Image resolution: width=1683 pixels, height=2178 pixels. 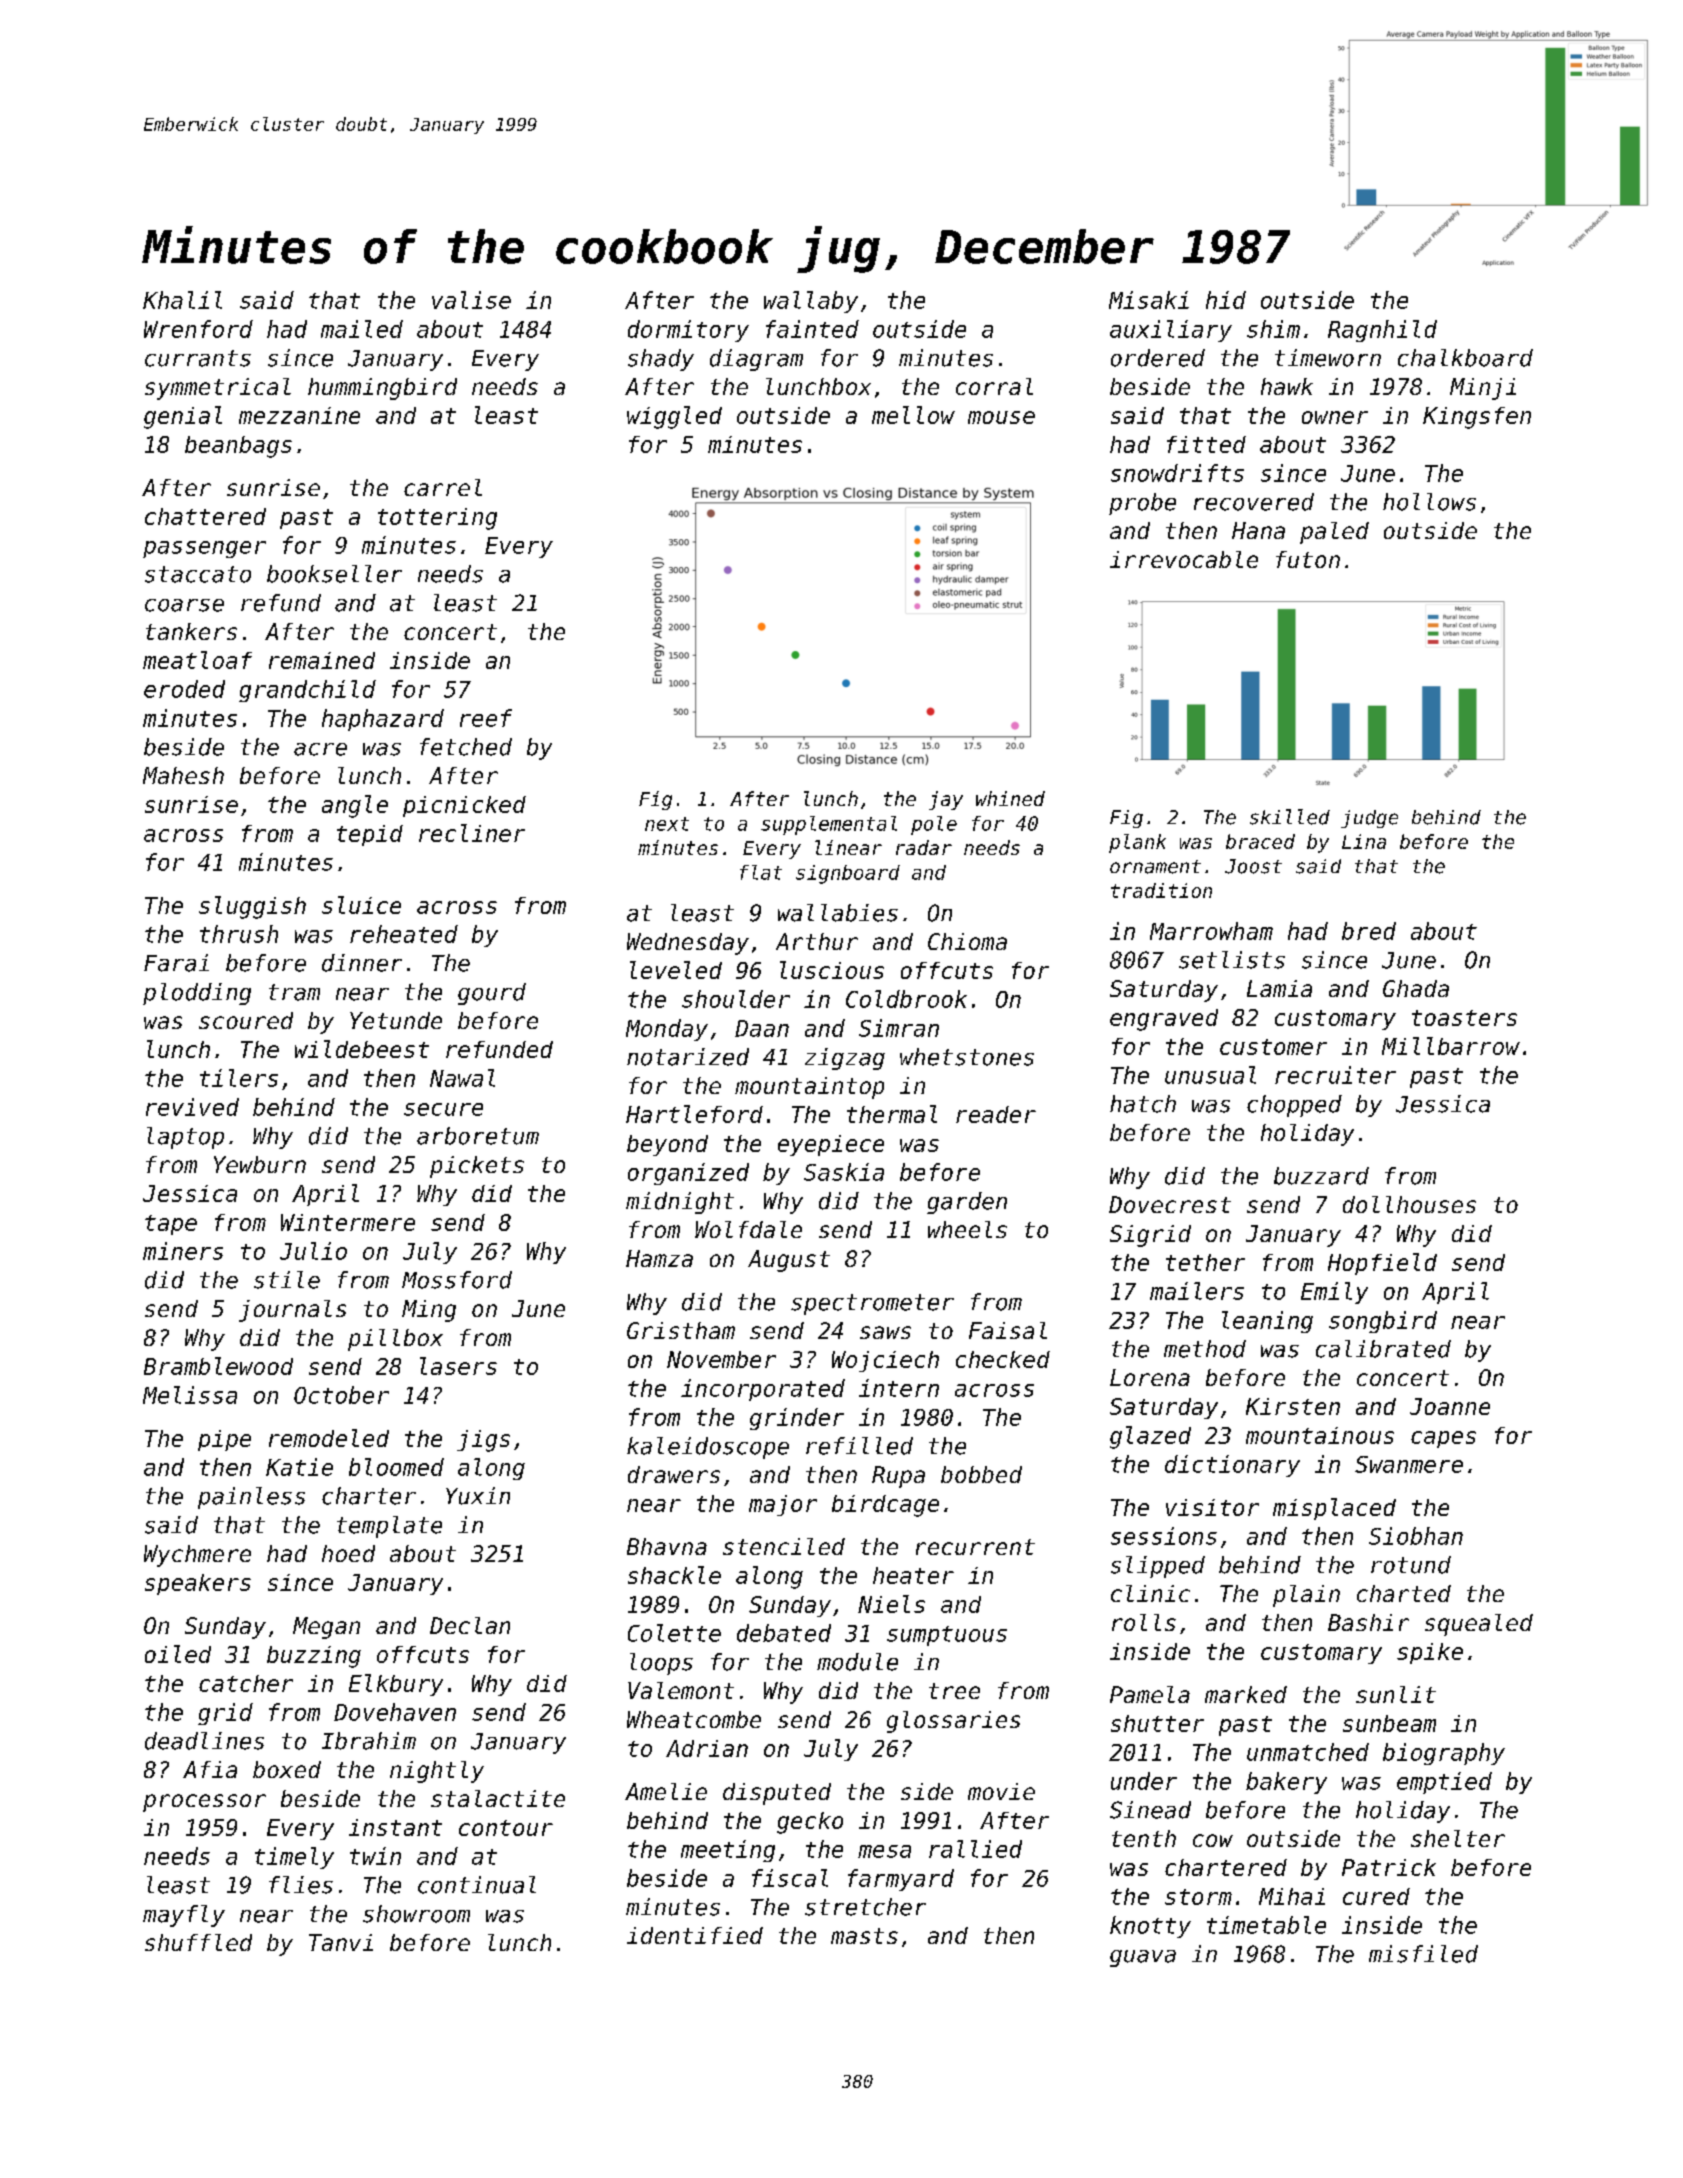 What do you see at coordinates (299, 415) in the document?
I see `mezzanine` at bounding box center [299, 415].
